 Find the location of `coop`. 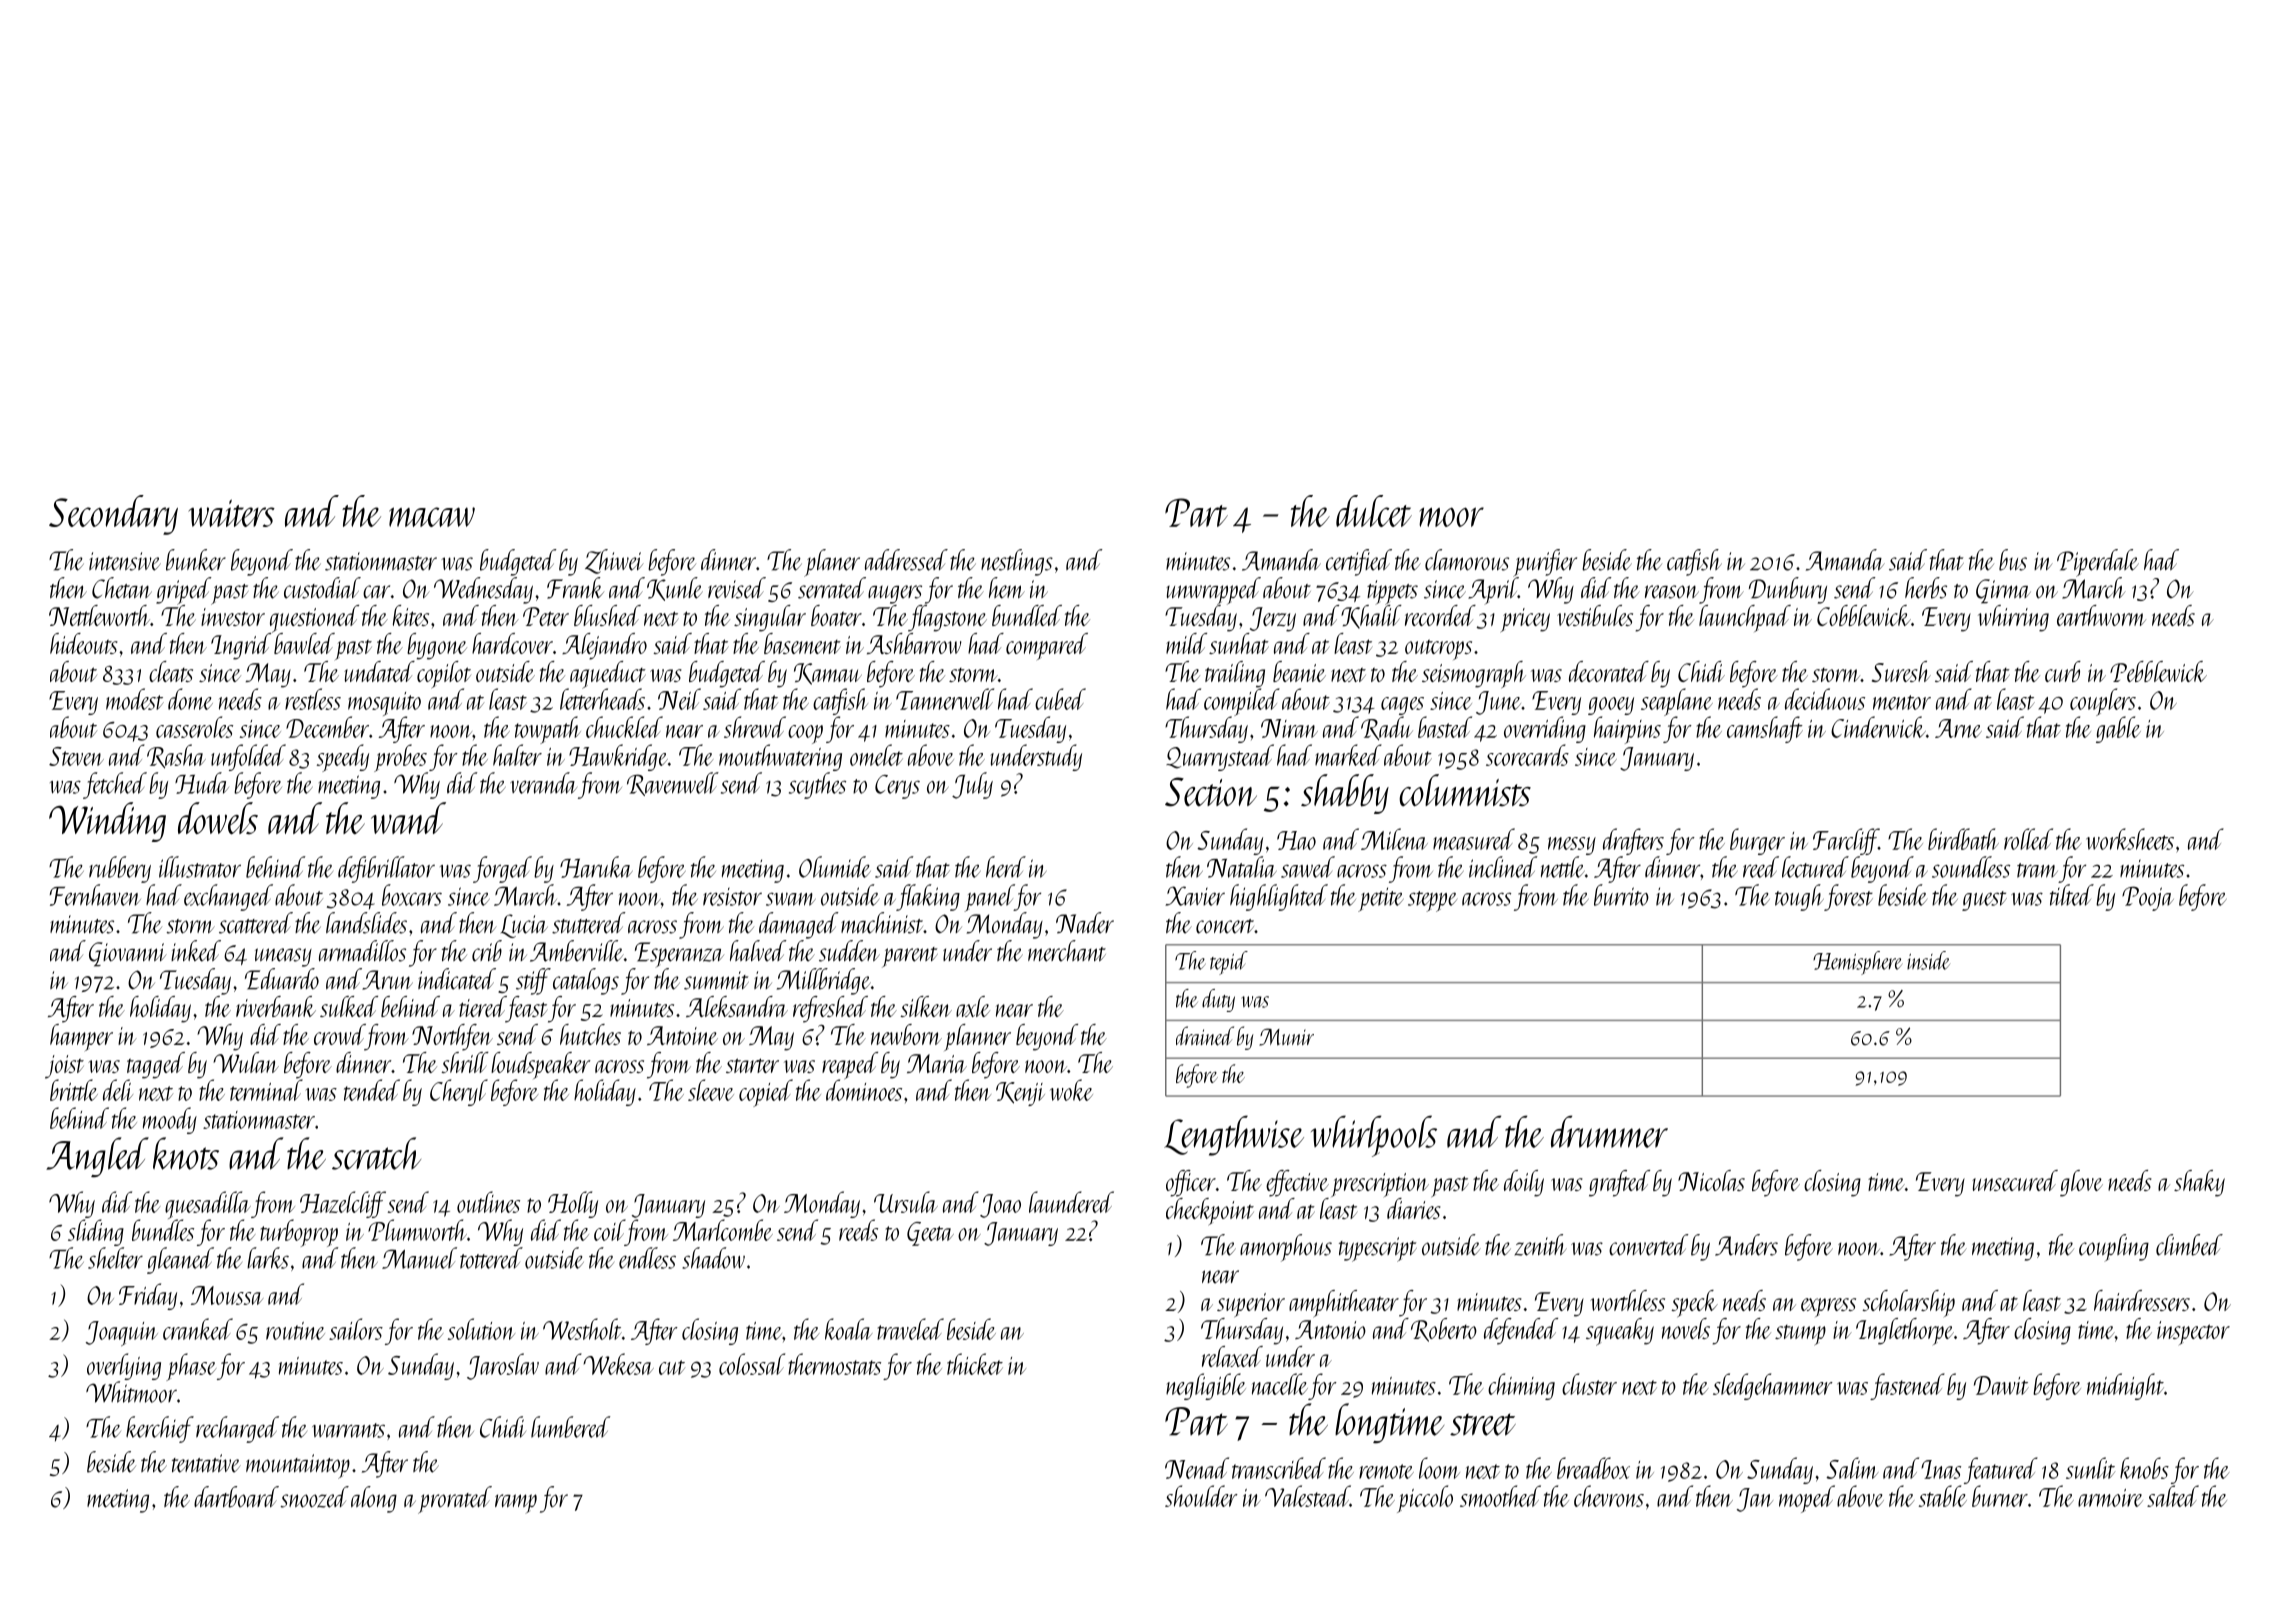

coop is located at coordinates (805, 734).
